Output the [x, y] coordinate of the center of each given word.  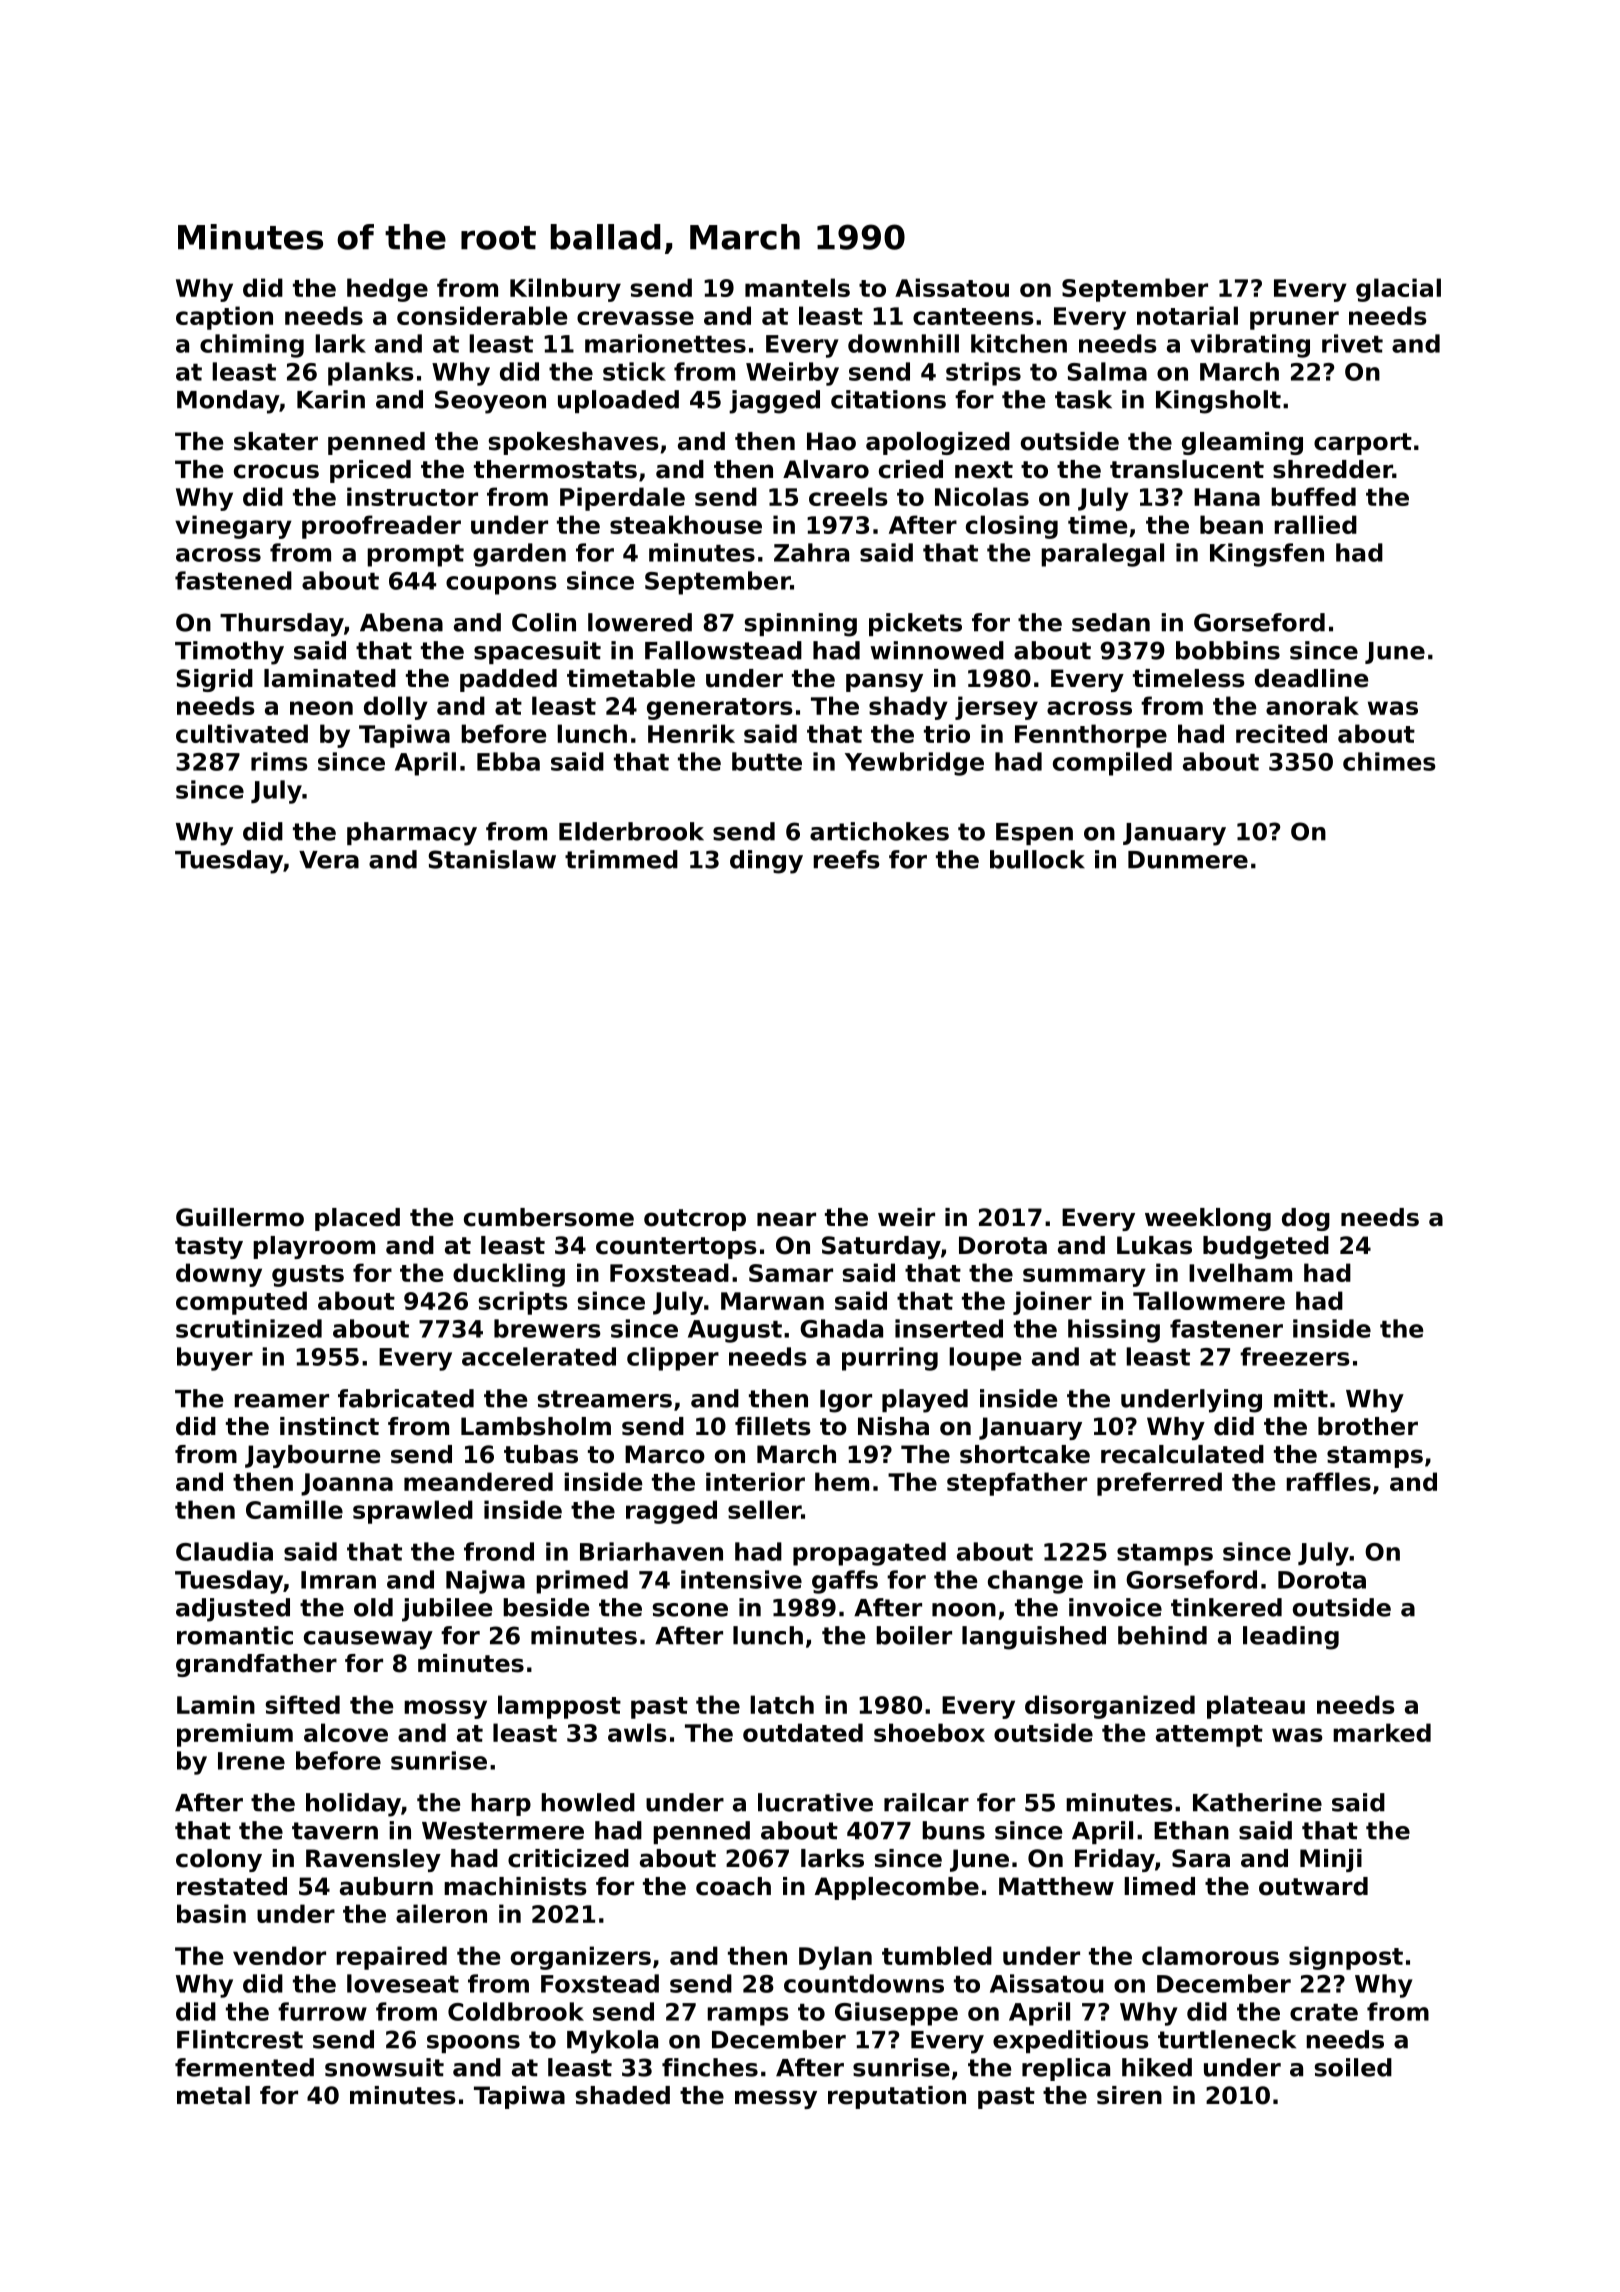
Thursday [282, 625]
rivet [1352, 343]
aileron [441, 1913]
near [786, 1219]
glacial [1398, 290]
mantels [797, 287]
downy [219, 1275]
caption [224, 318]
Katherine [1257, 1802]
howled [588, 1802]
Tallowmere [1209, 1300]
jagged [774, 402]
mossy [445, 1709]
